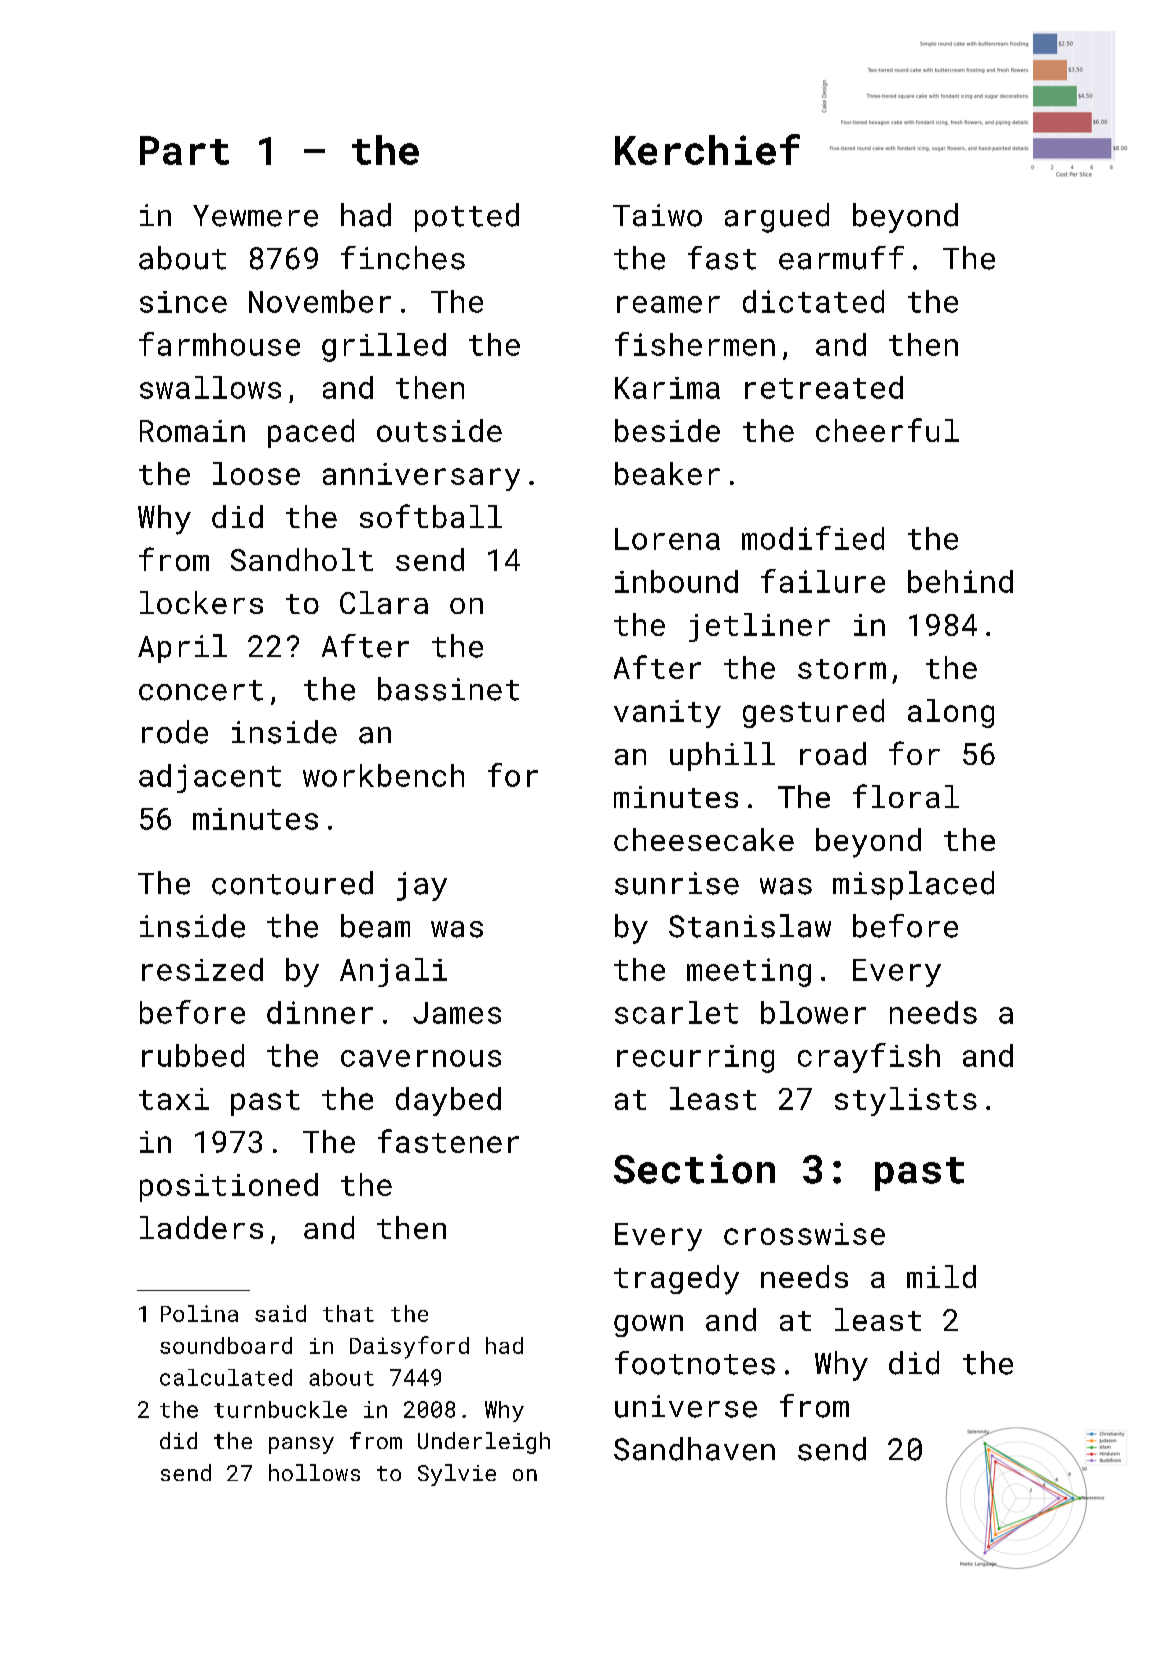 This document has height=1654, width=1165. I want to click on soundboard, so click(226, 1345).
